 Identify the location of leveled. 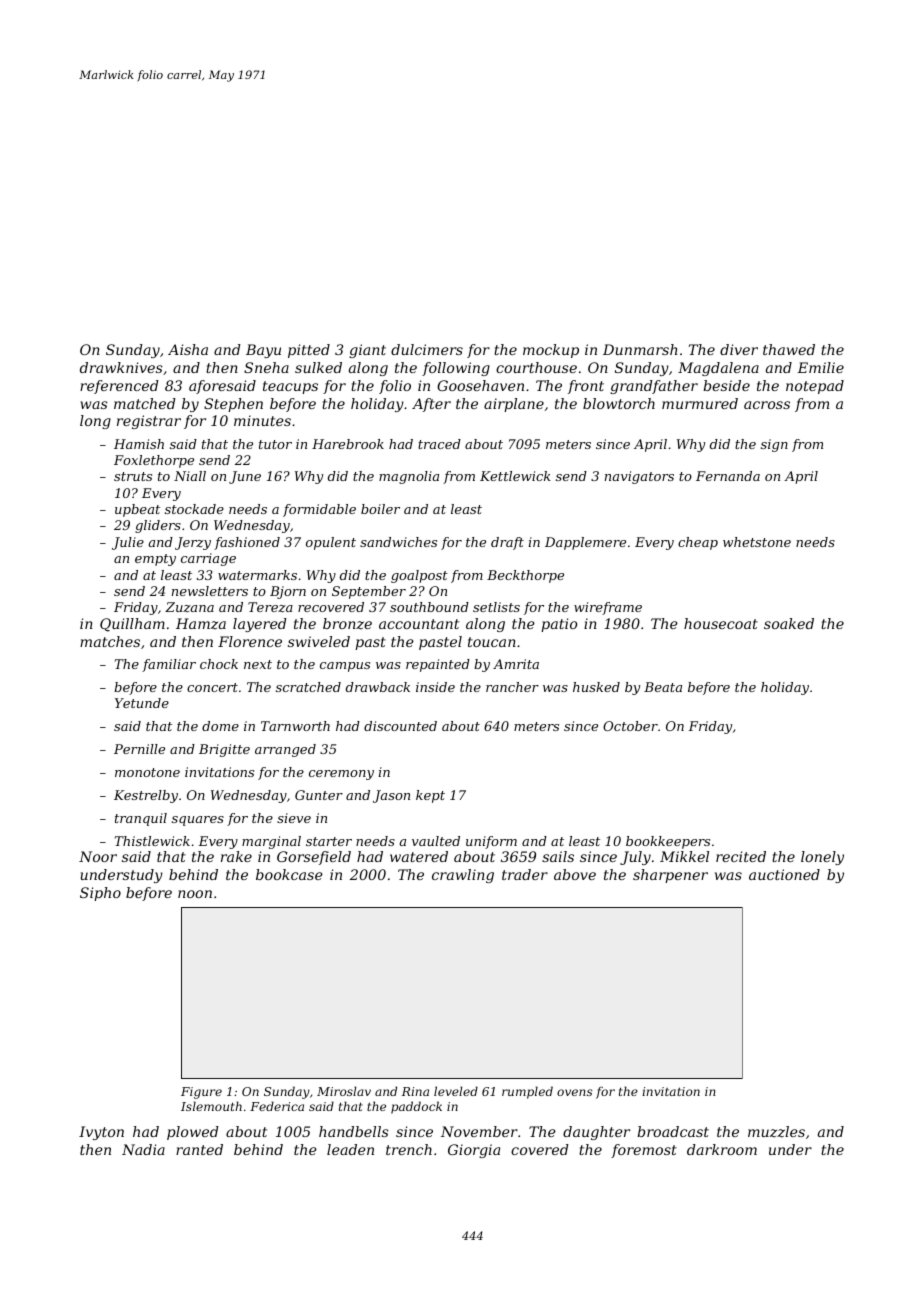
(456, 1091).
